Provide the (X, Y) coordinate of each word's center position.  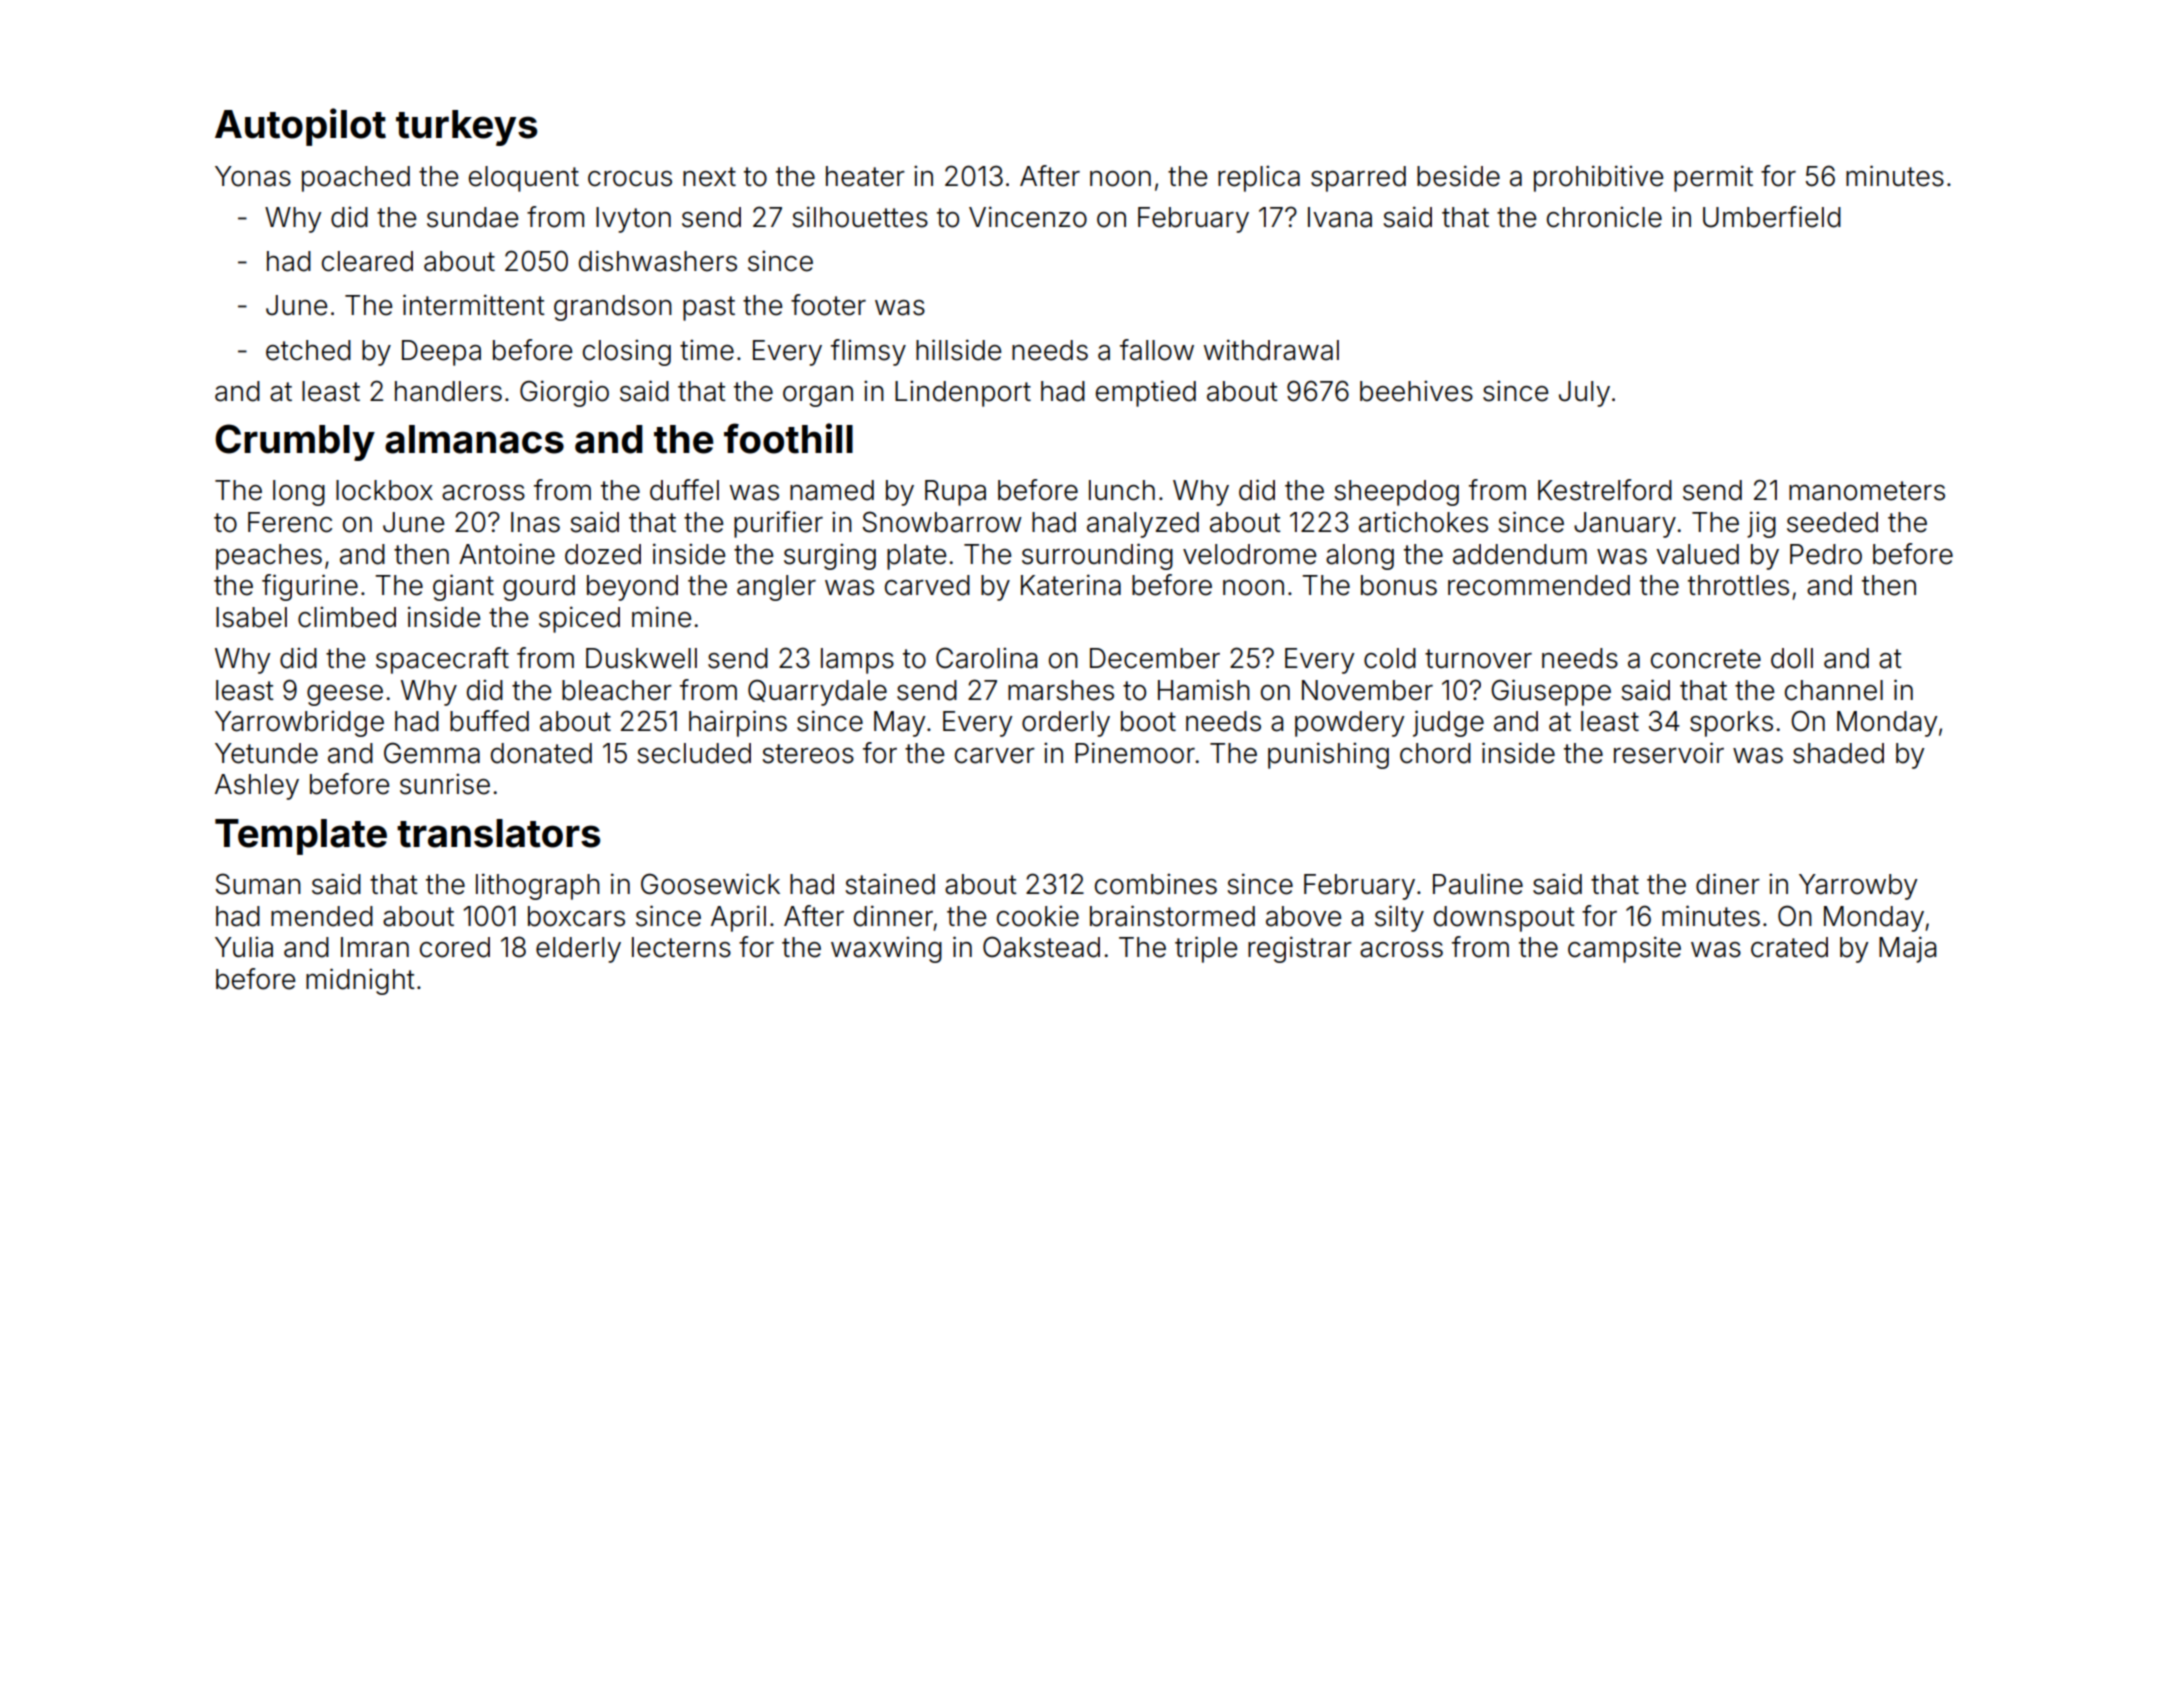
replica (1259, 179)
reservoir (1669, 753)
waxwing (886, 950)
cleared (367, 261)
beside (1458, 176)
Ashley (257, 787)
